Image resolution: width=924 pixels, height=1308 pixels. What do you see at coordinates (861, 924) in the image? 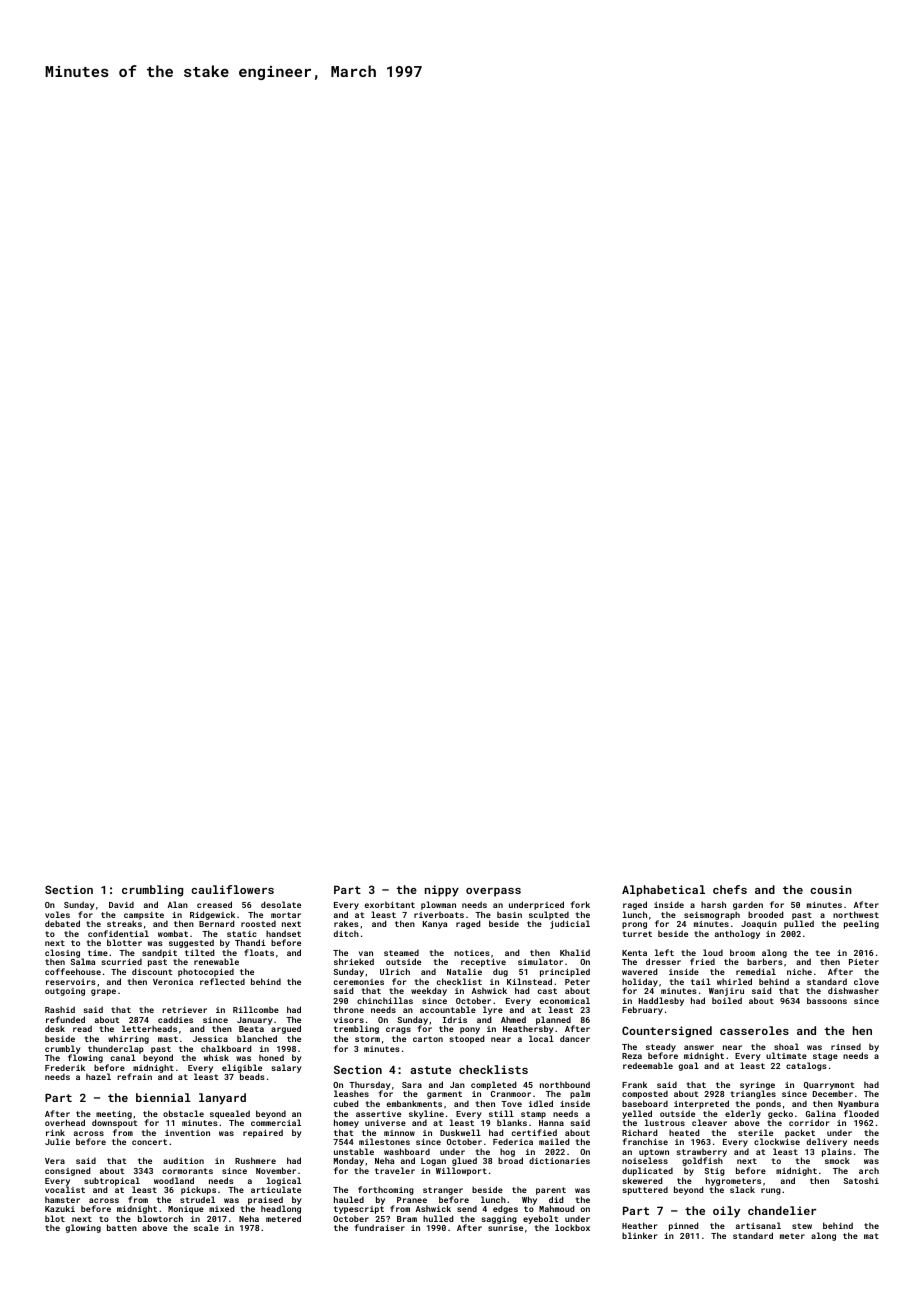
I see `peeling` at bounding box center [861, 924].
